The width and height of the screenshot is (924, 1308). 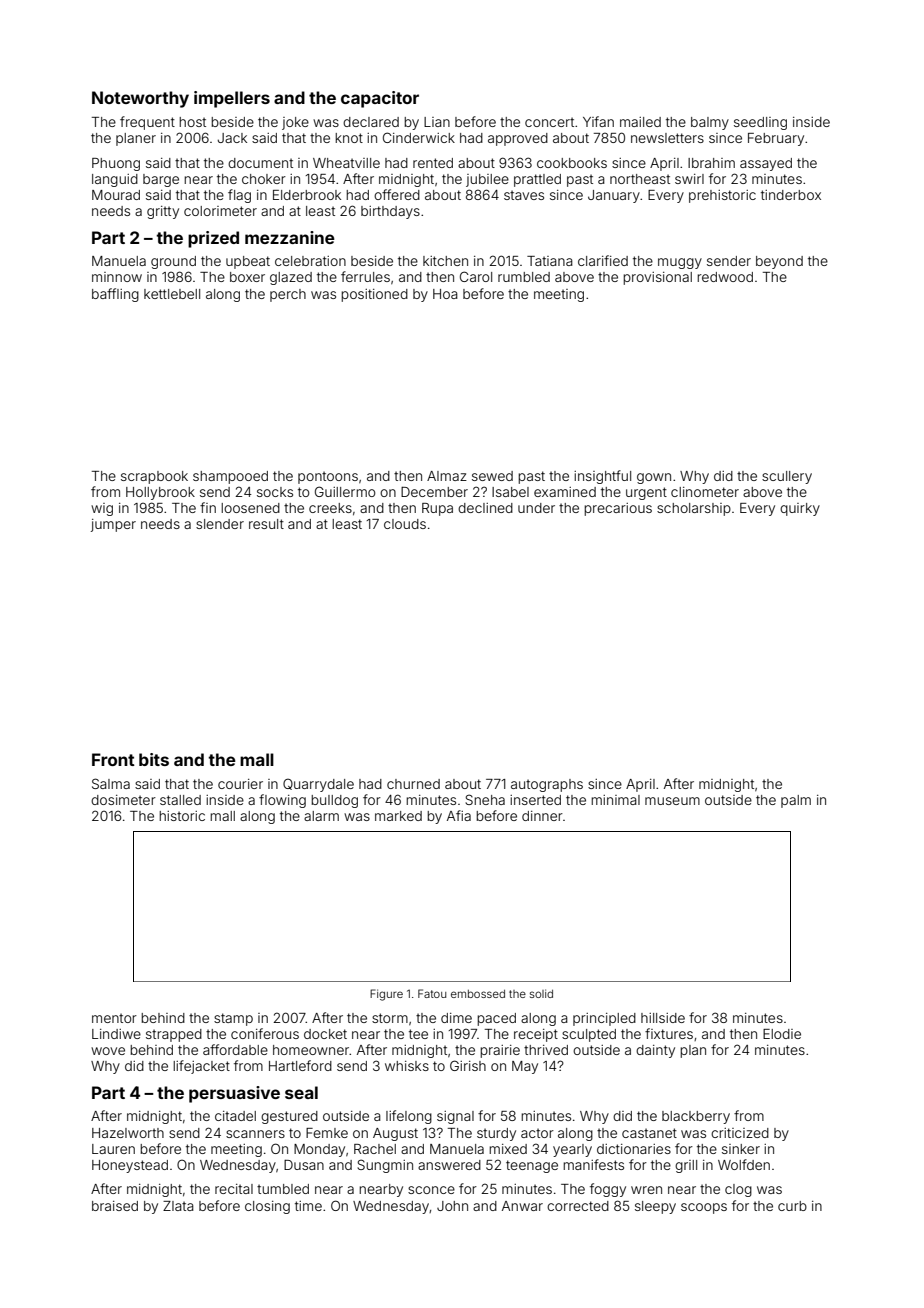 What do you see at coordinates (233, 1019) in the screenshot?
I see `stamp` at bounding box center [233, 1019].
